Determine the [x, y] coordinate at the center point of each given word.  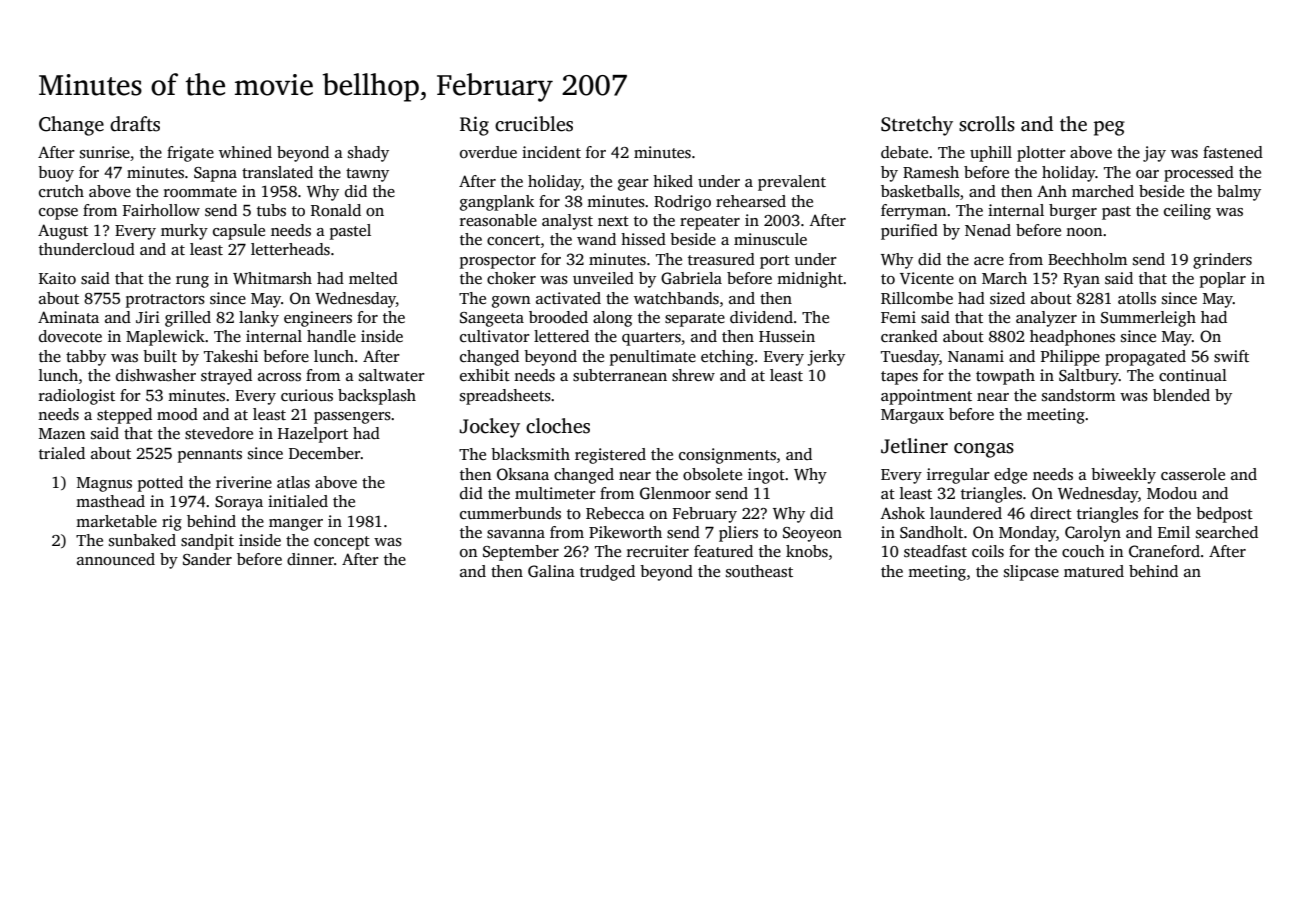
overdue [488, 152]
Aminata [68, 317]
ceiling [1187, 212]
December [325, 453]
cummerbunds [510, 513]
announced [116, 559]
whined [245, 152]
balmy [1239, 193]
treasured [721, 259]
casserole [1193, 474]
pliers [738, 534]
